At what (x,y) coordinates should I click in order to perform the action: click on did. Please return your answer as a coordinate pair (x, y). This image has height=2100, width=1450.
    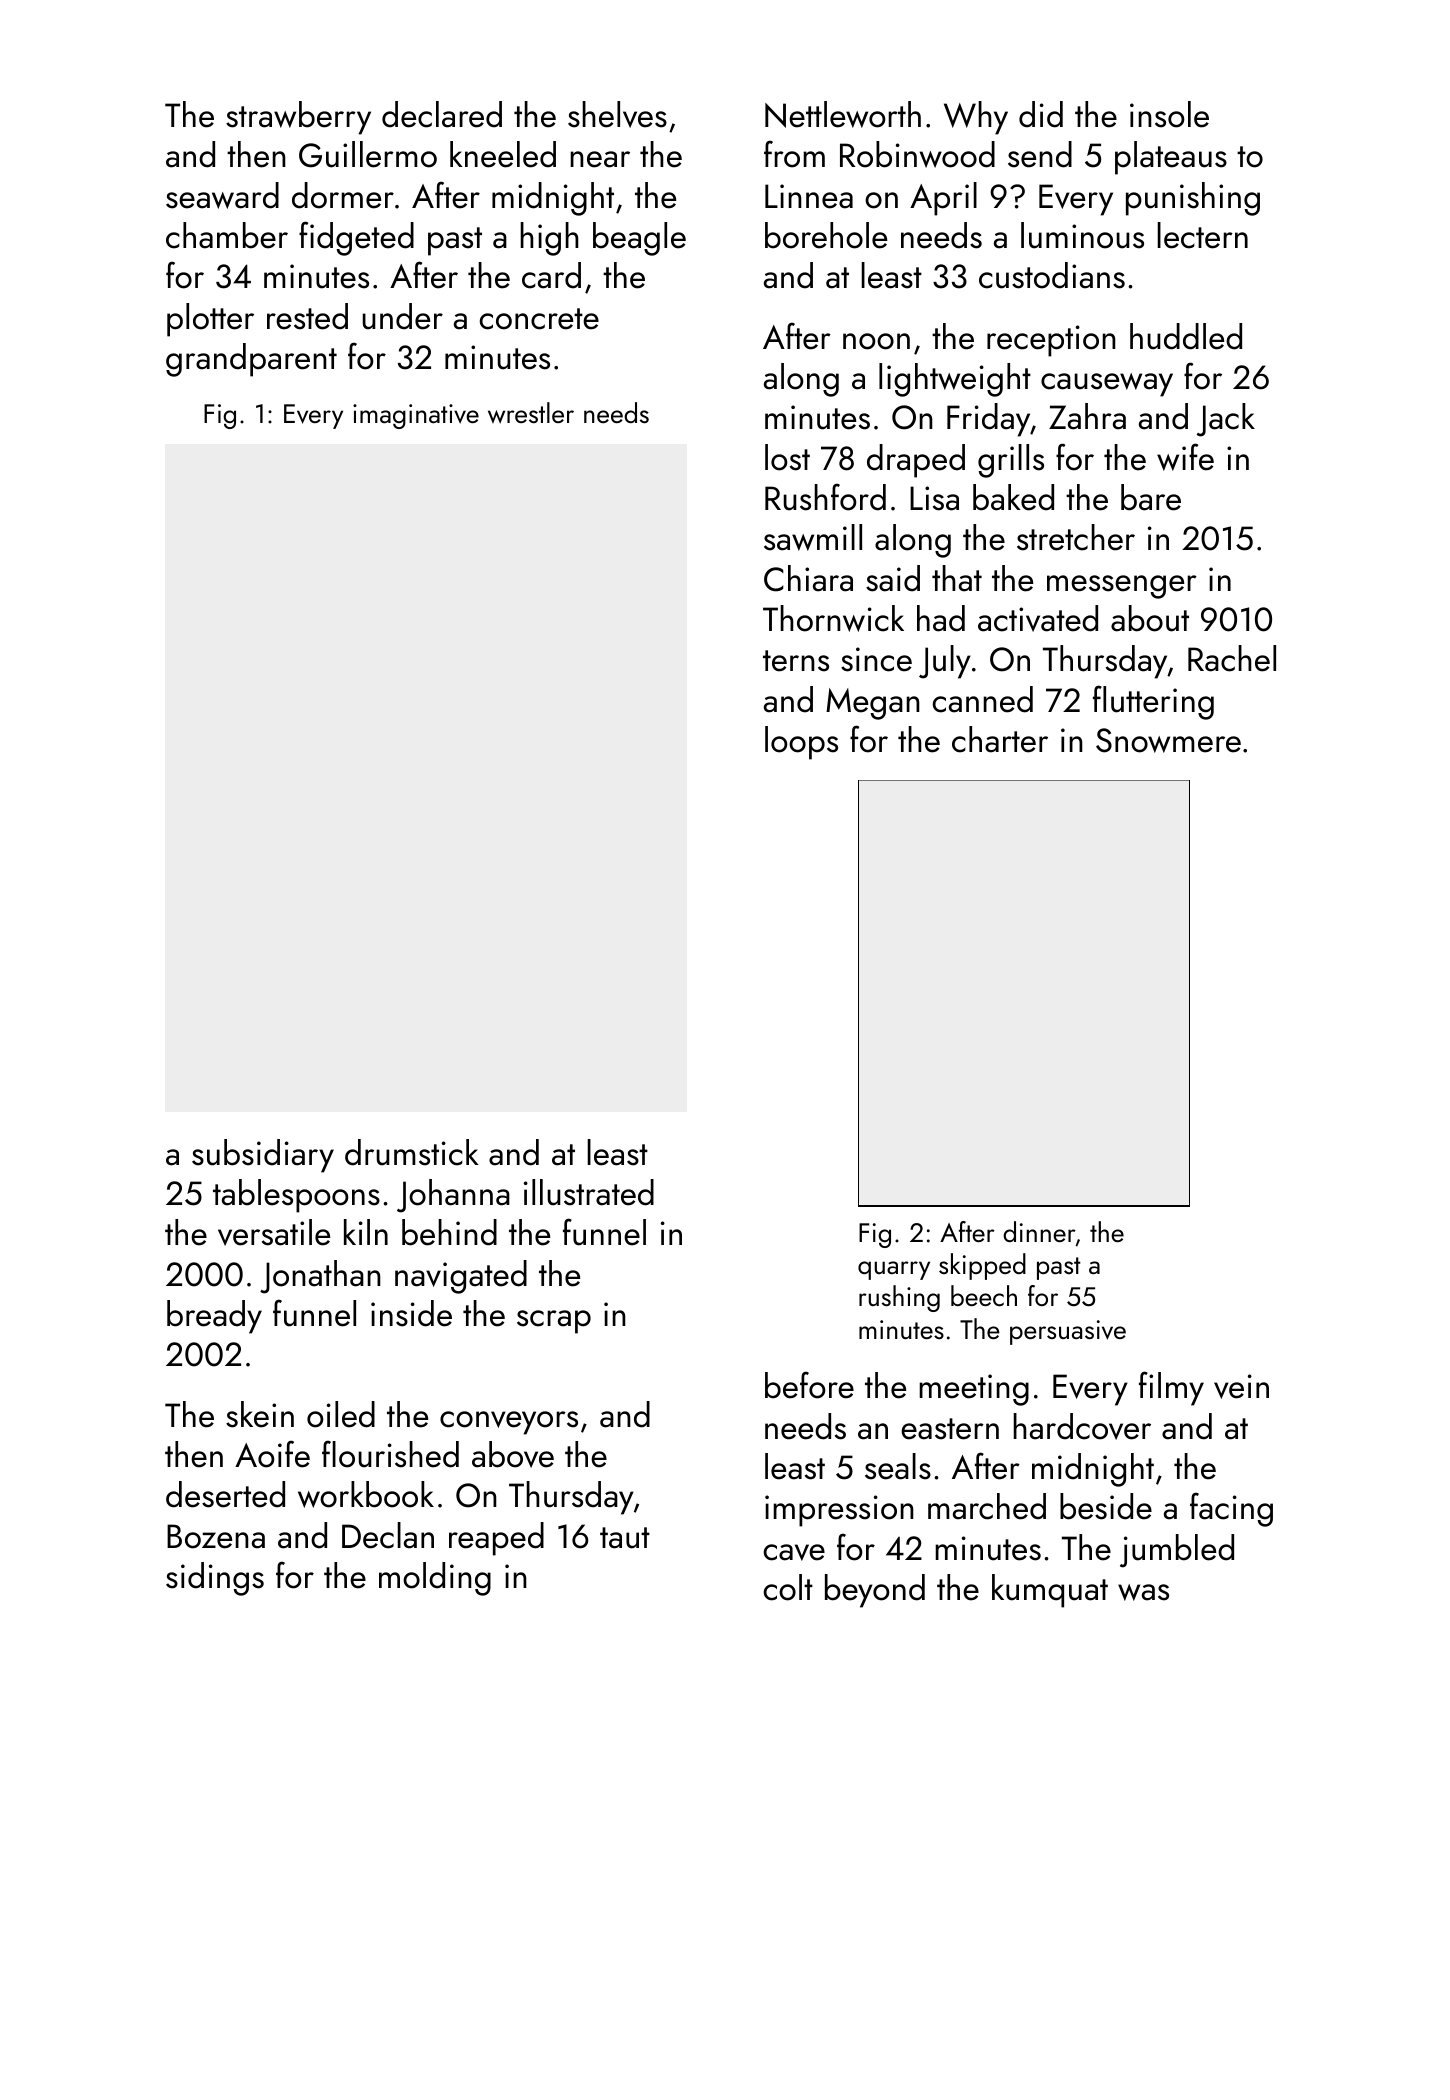
    Looking at the image, I should click on (1041, 114).
